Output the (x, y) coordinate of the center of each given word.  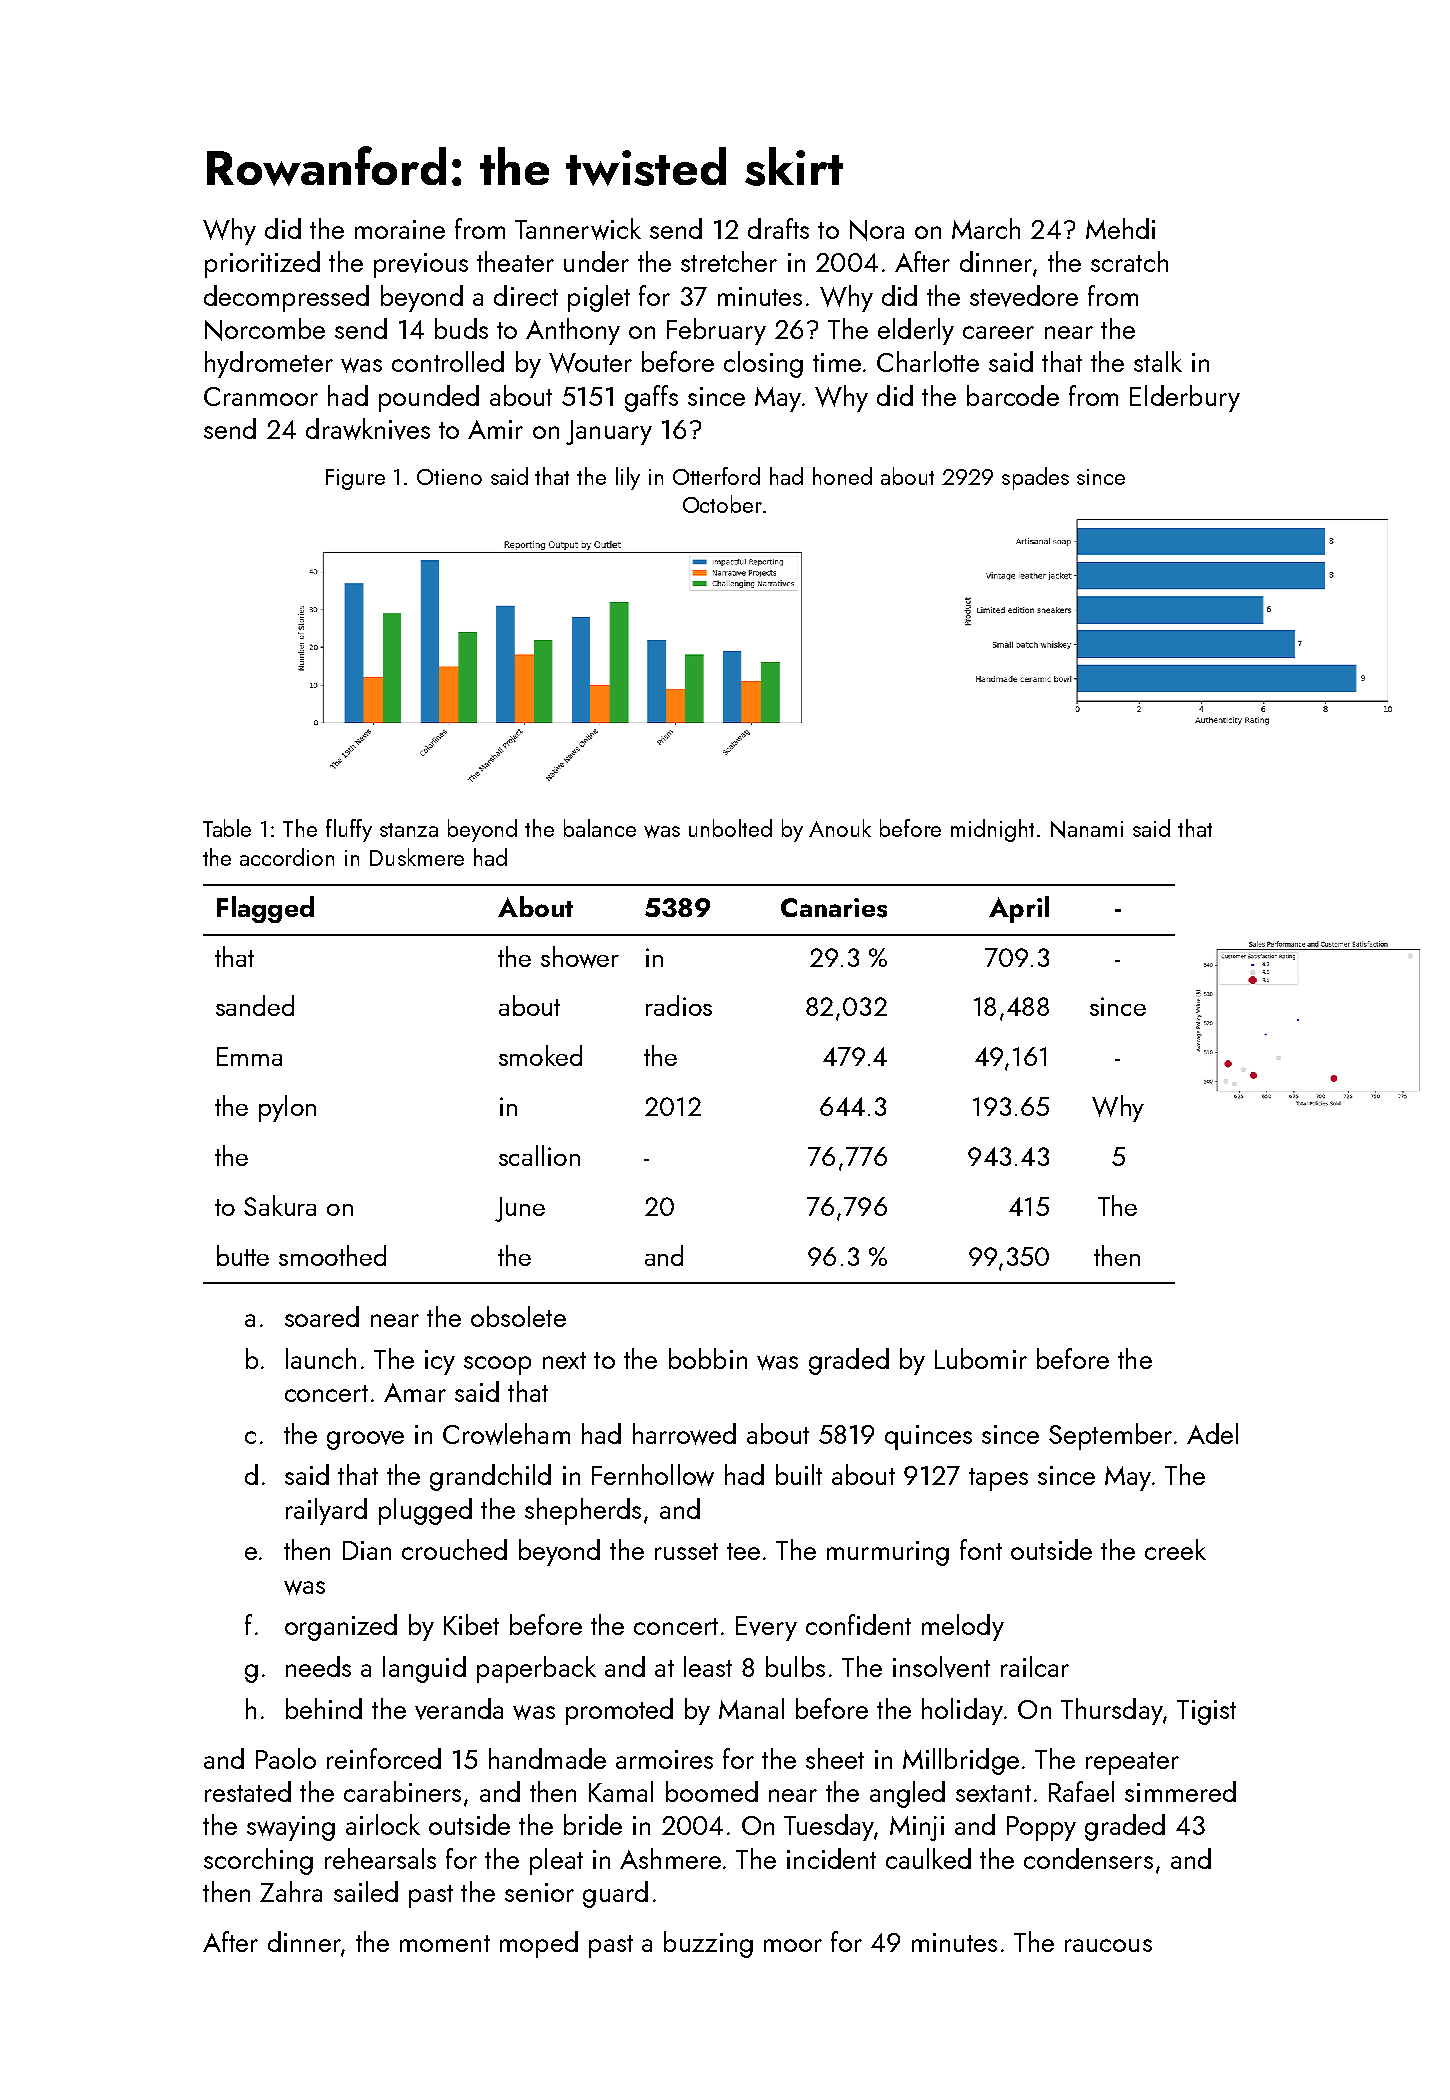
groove (365, 1440)
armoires (664, 1759)
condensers (1088, 1858)
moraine (400, 229)
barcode (1013, 395)
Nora (877, 230)
